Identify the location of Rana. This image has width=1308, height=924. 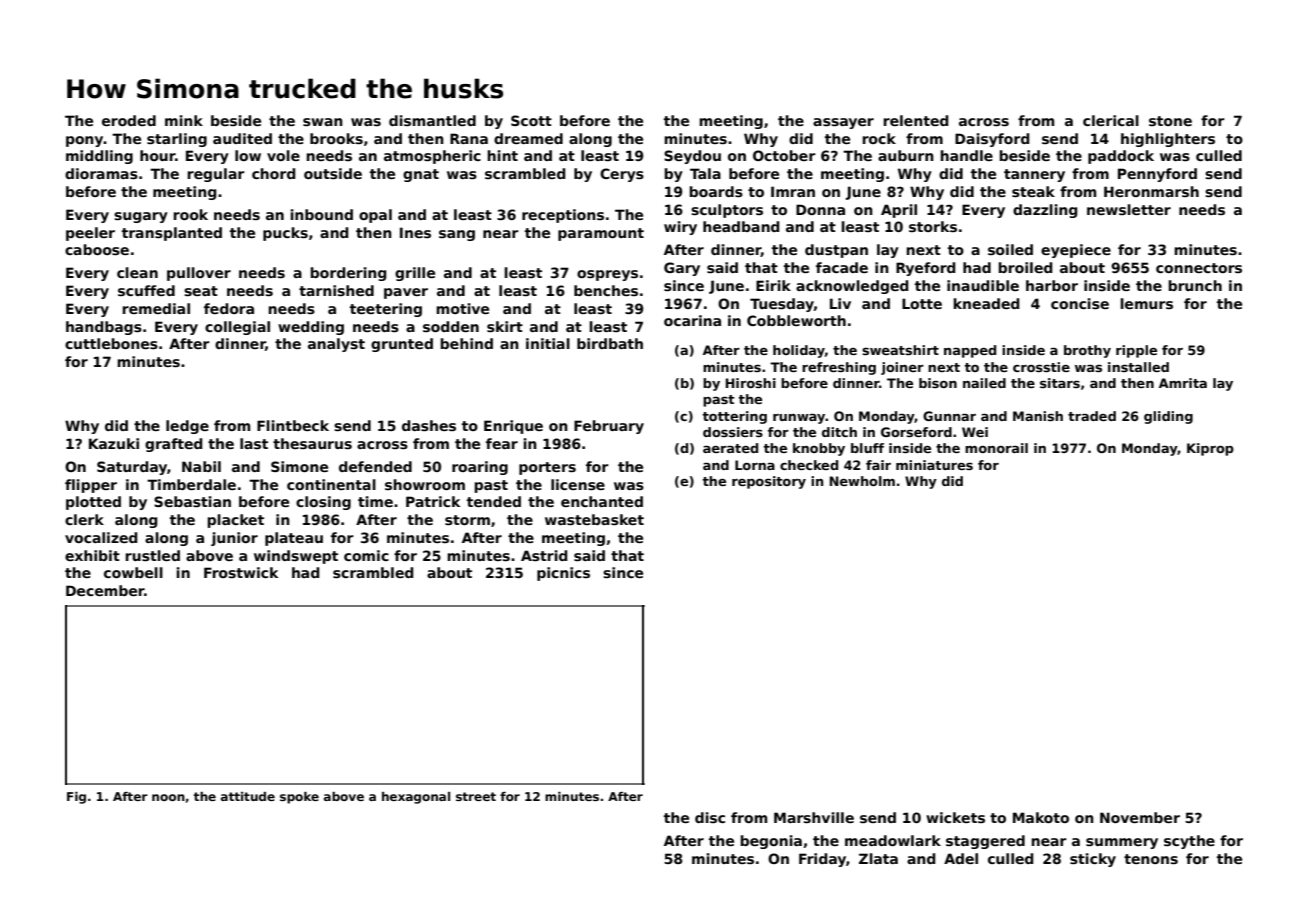
(469, 138).
